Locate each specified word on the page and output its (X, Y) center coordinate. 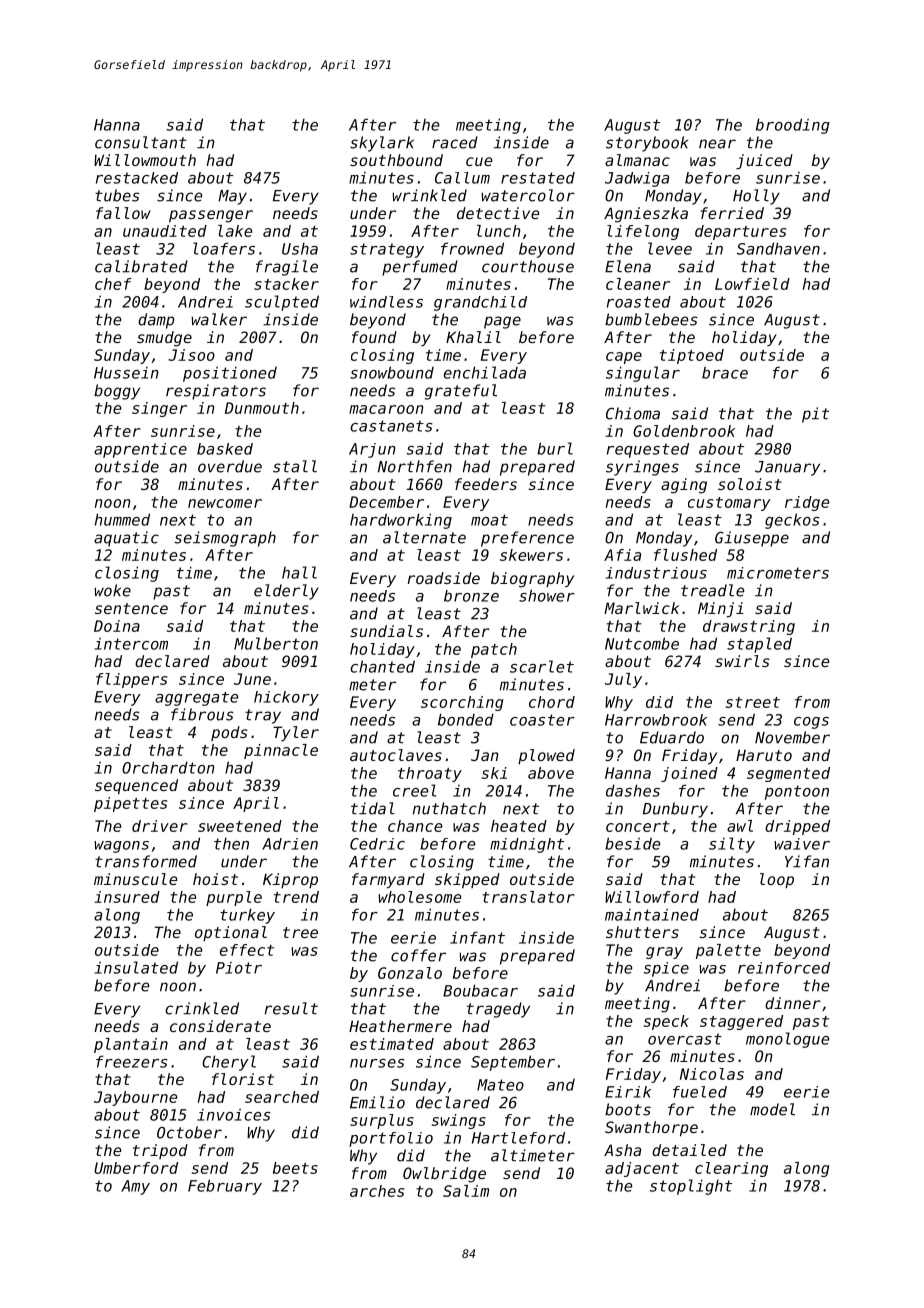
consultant (141, 142)
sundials (386, 631)
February (225, 1187)
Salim (466, 1191)
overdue (230, 466)
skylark (382, 144)
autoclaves (396, 755)
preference (527, 539)
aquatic (126, 539)
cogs (811, 723)
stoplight (691, 1187)
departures (740, 232)
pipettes (130, 804)
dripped (797, 827)
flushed (685, 555)
